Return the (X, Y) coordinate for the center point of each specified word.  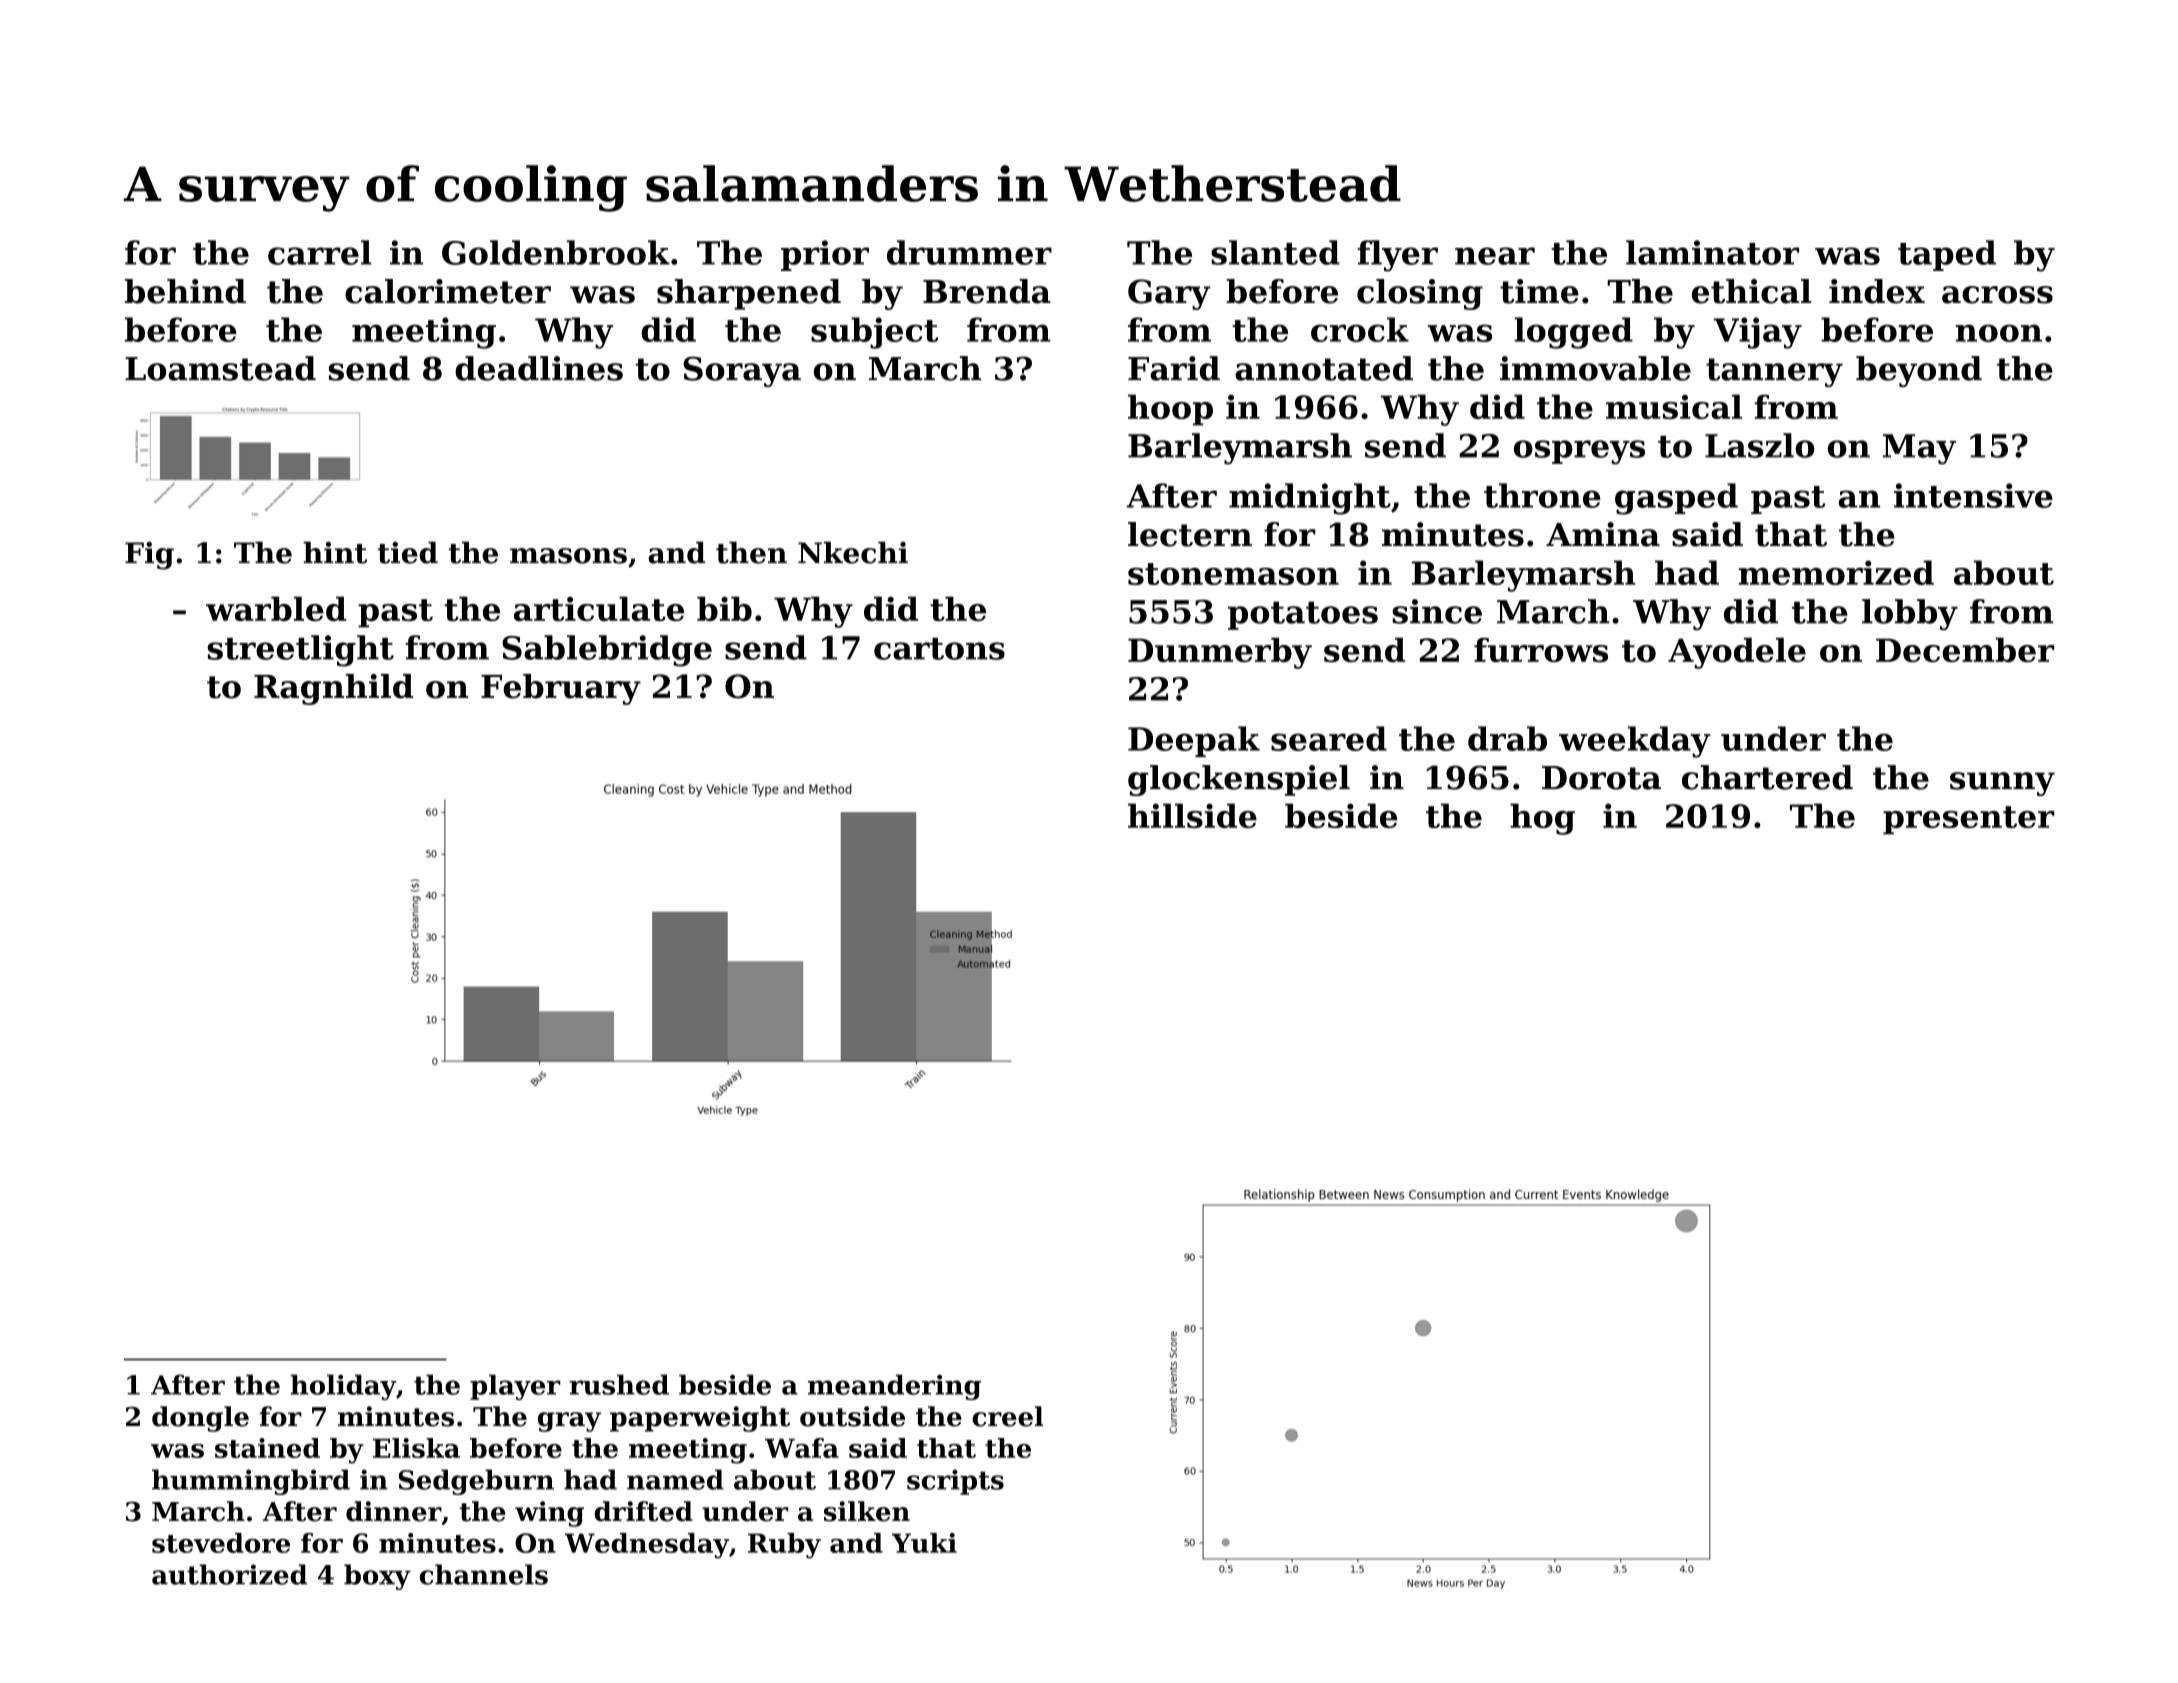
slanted (1275, 252)
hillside (1192, 815)
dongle (200, 1419)
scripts (955, 1482)
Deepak (1194, 741)
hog (1542, 819)
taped (1947, 255)
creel (1007, 1416)
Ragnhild (333, 689)
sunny (2002, 784)
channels (484, 1574)
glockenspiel (1239, 780)
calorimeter (448, 291)
